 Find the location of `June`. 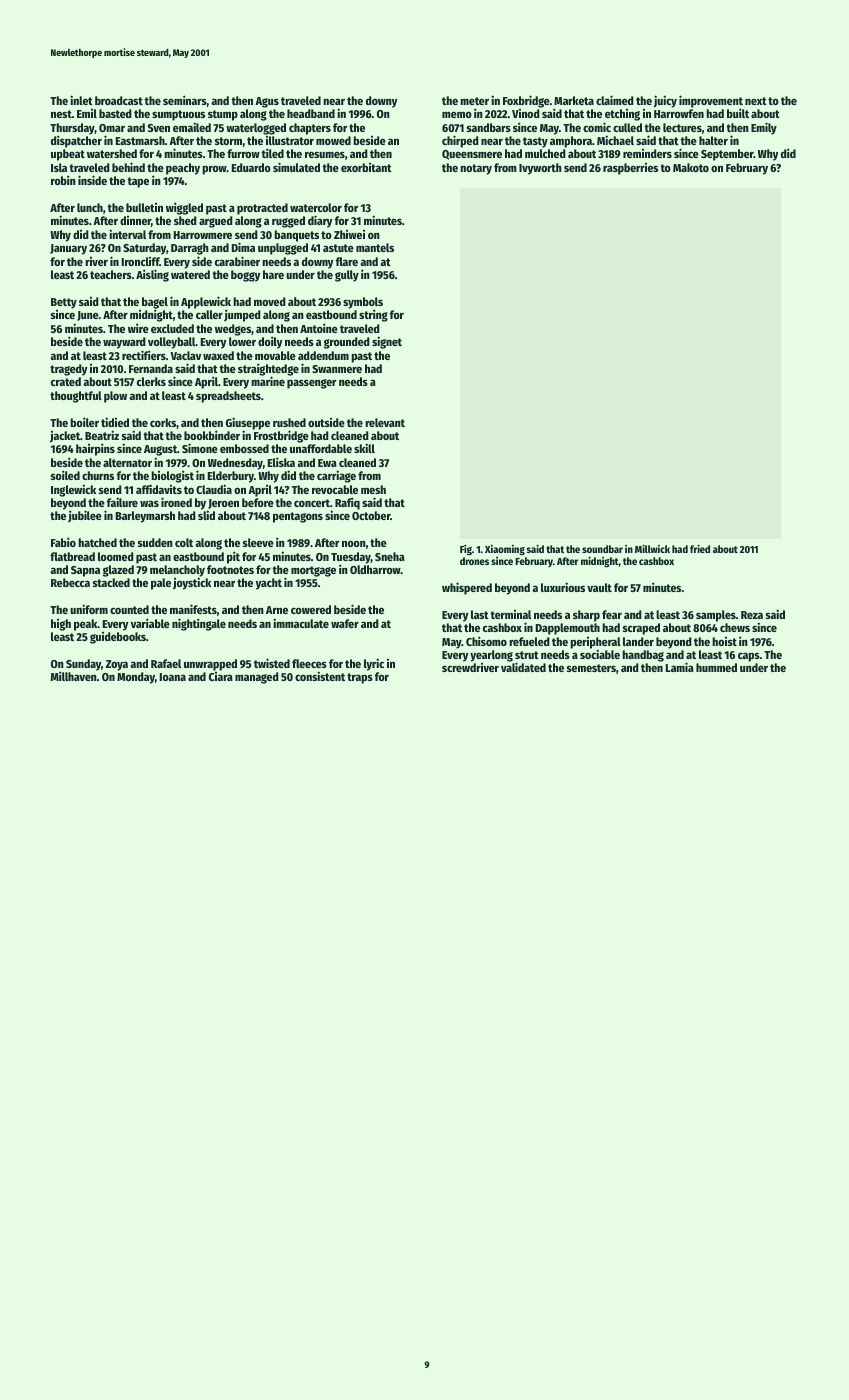

June is located at coordinates (88, 316).
